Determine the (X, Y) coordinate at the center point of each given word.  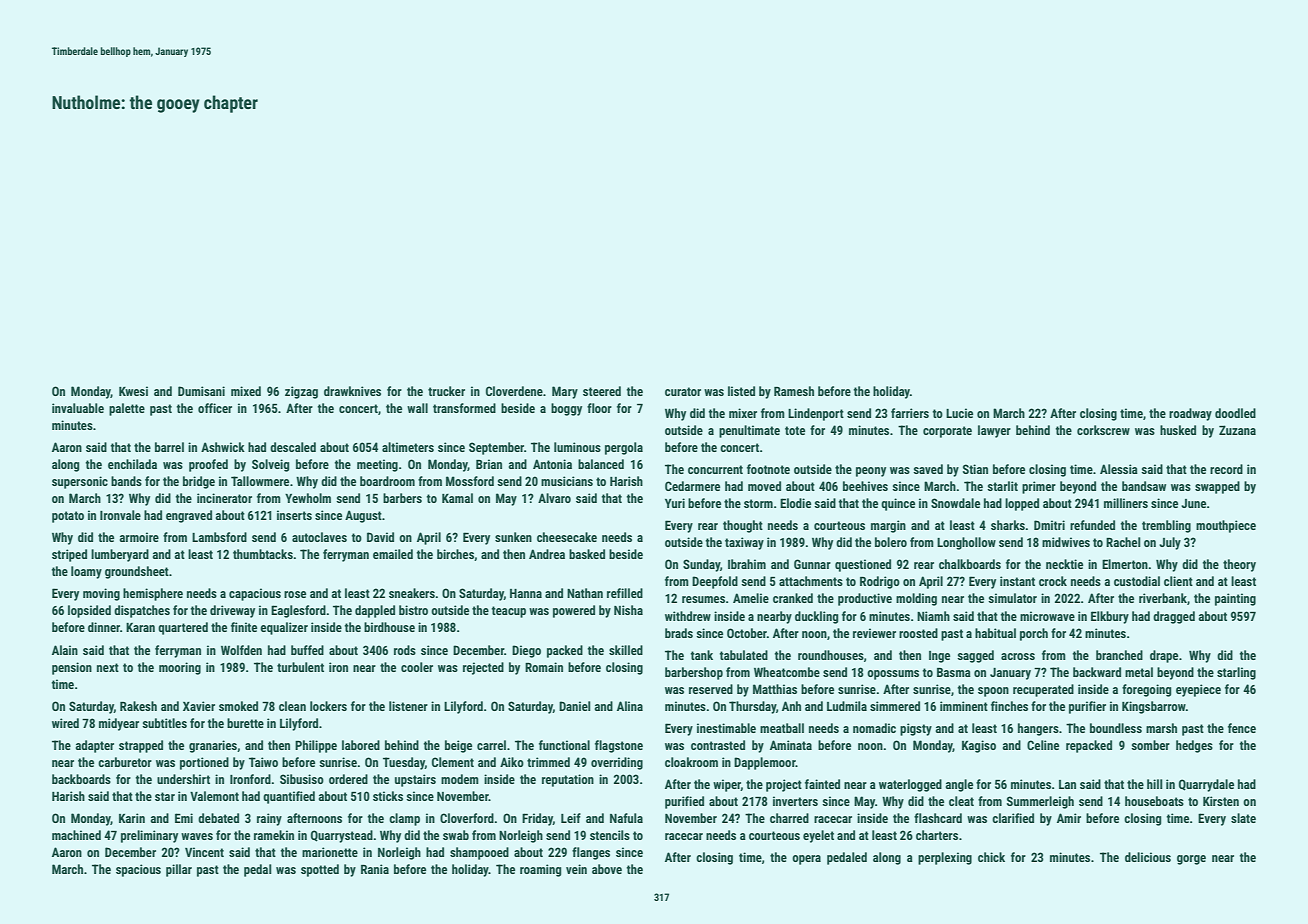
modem (460, 779)
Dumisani (201, 391)
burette (245, 723)
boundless (1116, 728)
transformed (464, 408)
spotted (320, 870)
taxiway (744, 543)
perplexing (945, 858)
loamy (86, 572)
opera (806, 860)
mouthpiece (1226, 526)
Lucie (959, 413)
